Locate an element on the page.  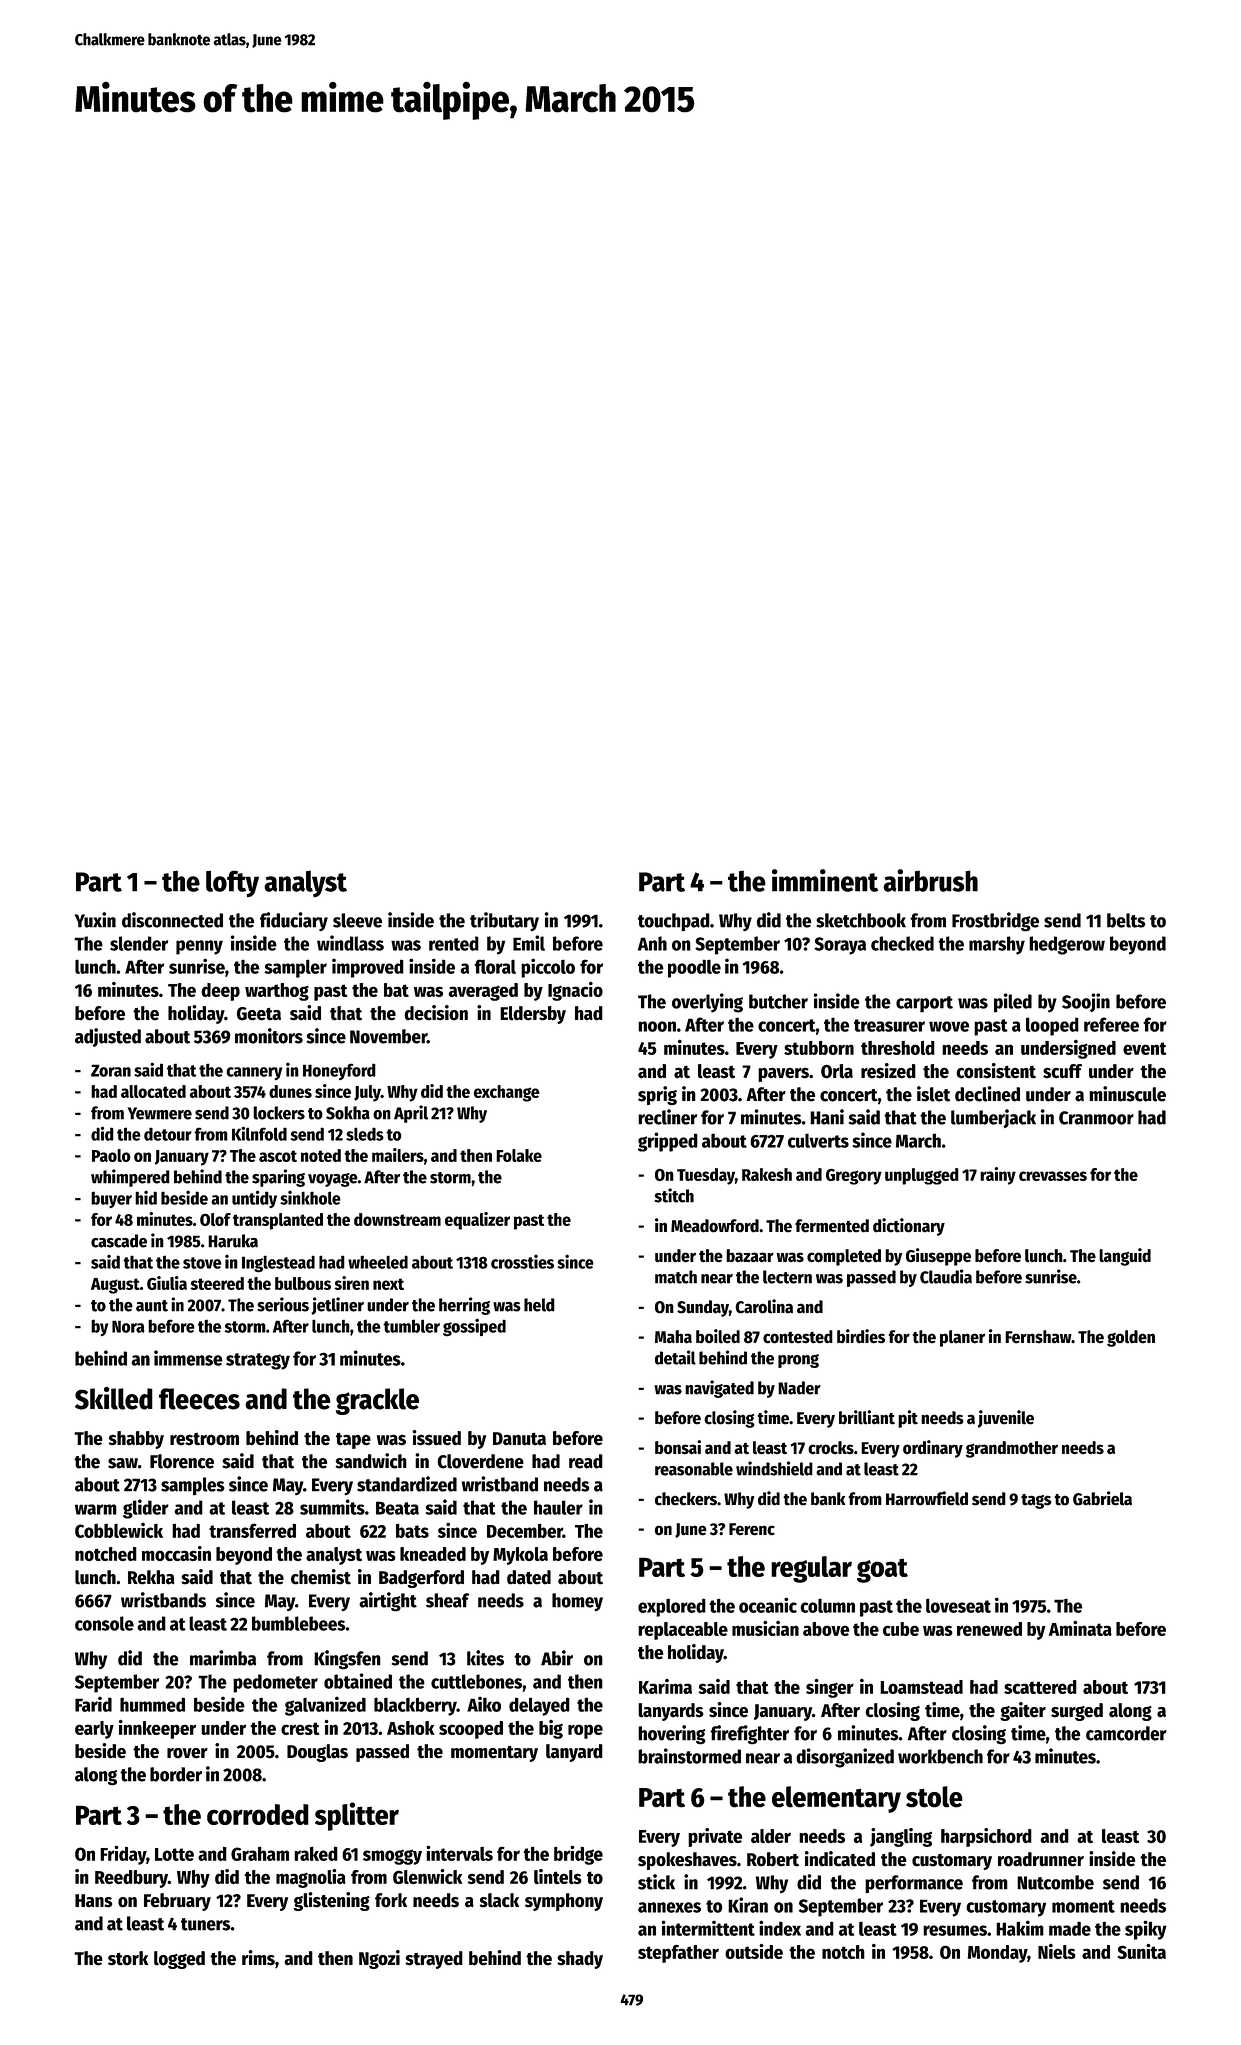
Nora is located at coordinates (128, 1326).
